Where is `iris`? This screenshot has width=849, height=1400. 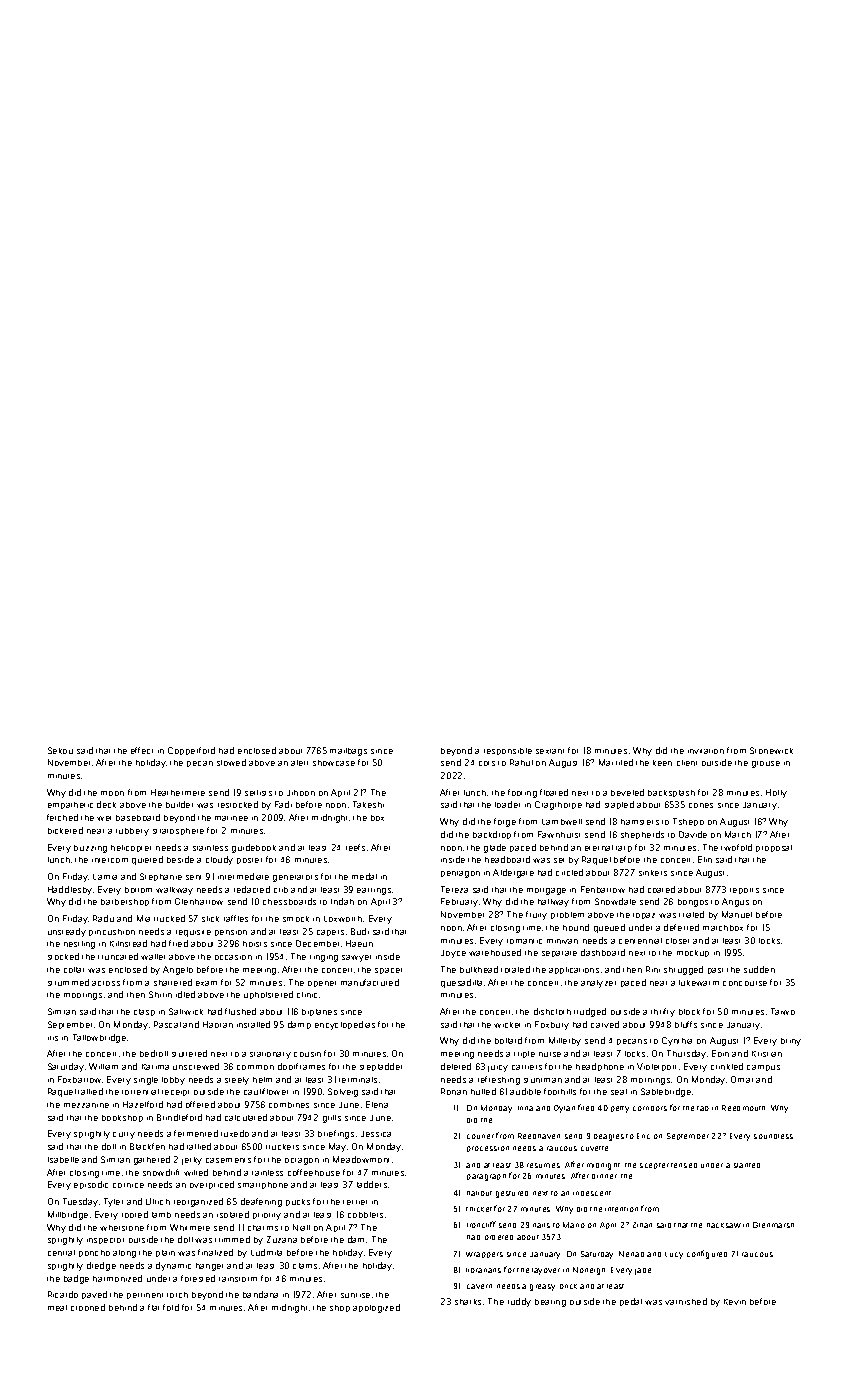
iris is located at coordinates (53, 1038).
